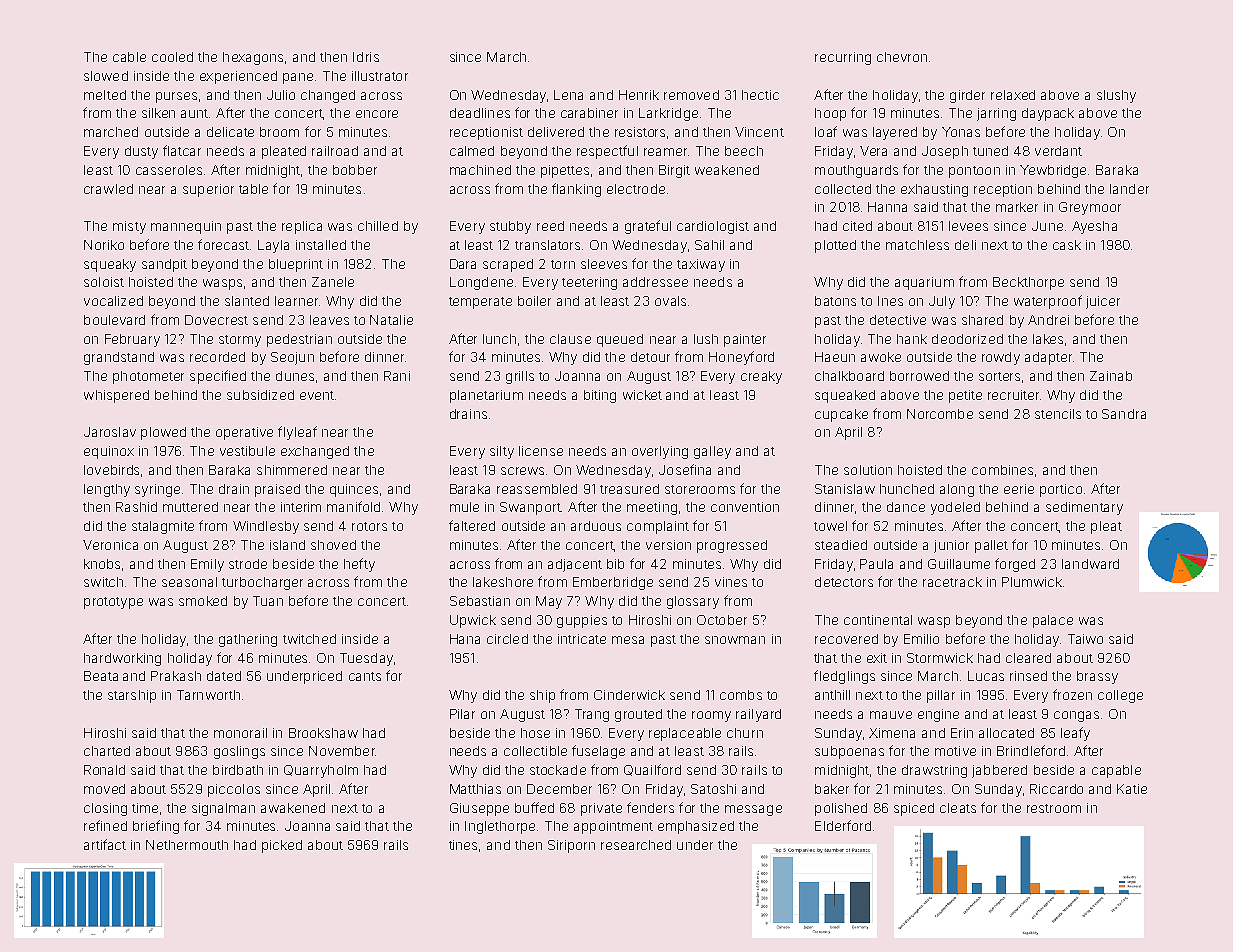  I want to click on snowman, so click(735, 640).
